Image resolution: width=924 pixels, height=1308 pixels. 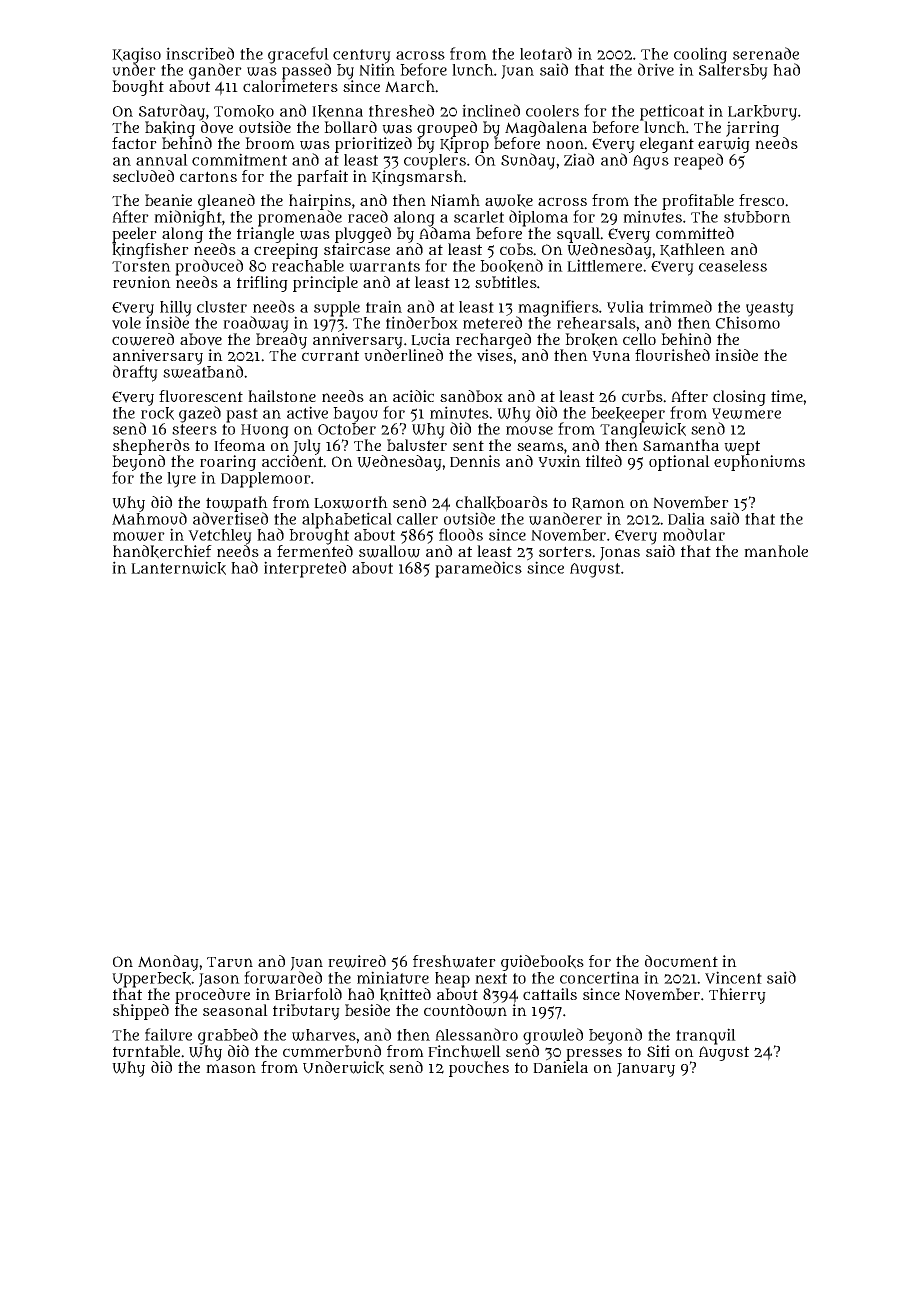 I want to click on Jonas, so click(x=620, y=554).
